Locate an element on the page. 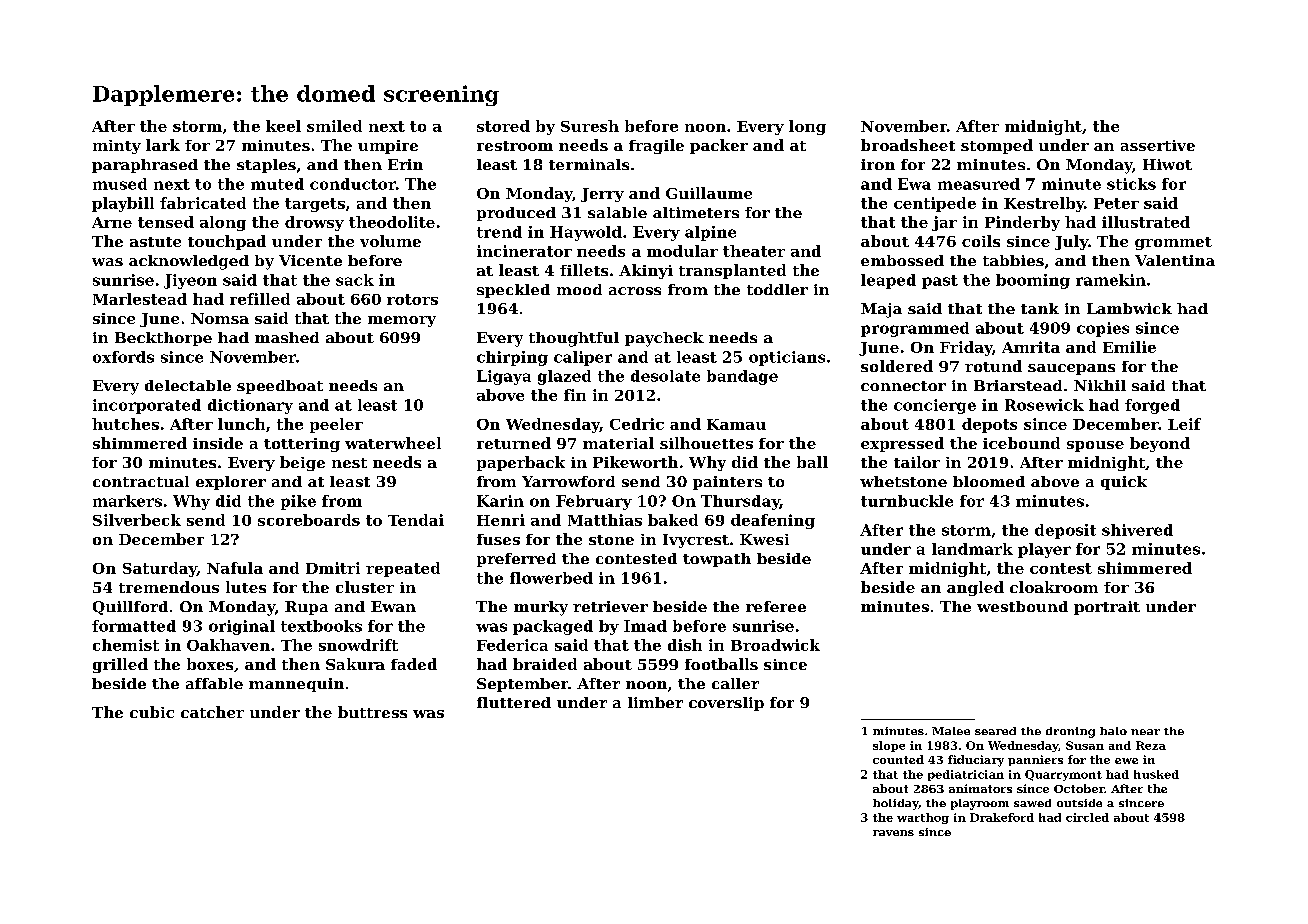 The width and height of the document is (1308, 924). holiday is located at coordinates (895, 804).
